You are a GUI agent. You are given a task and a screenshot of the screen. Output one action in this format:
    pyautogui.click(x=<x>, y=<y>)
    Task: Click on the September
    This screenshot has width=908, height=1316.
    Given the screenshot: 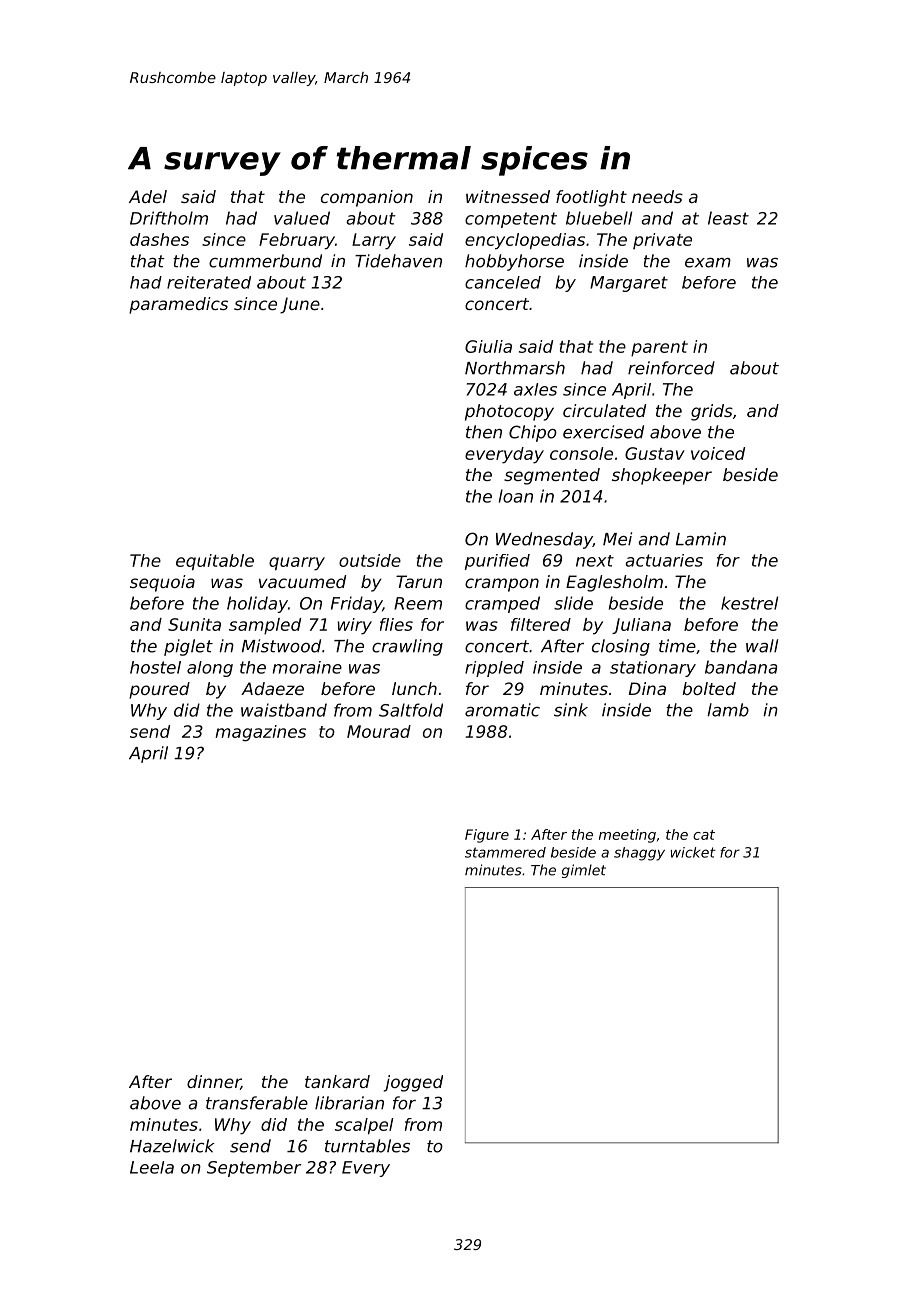 What is the action you would take?
    pyautogui.click(x=254, y=1169)
